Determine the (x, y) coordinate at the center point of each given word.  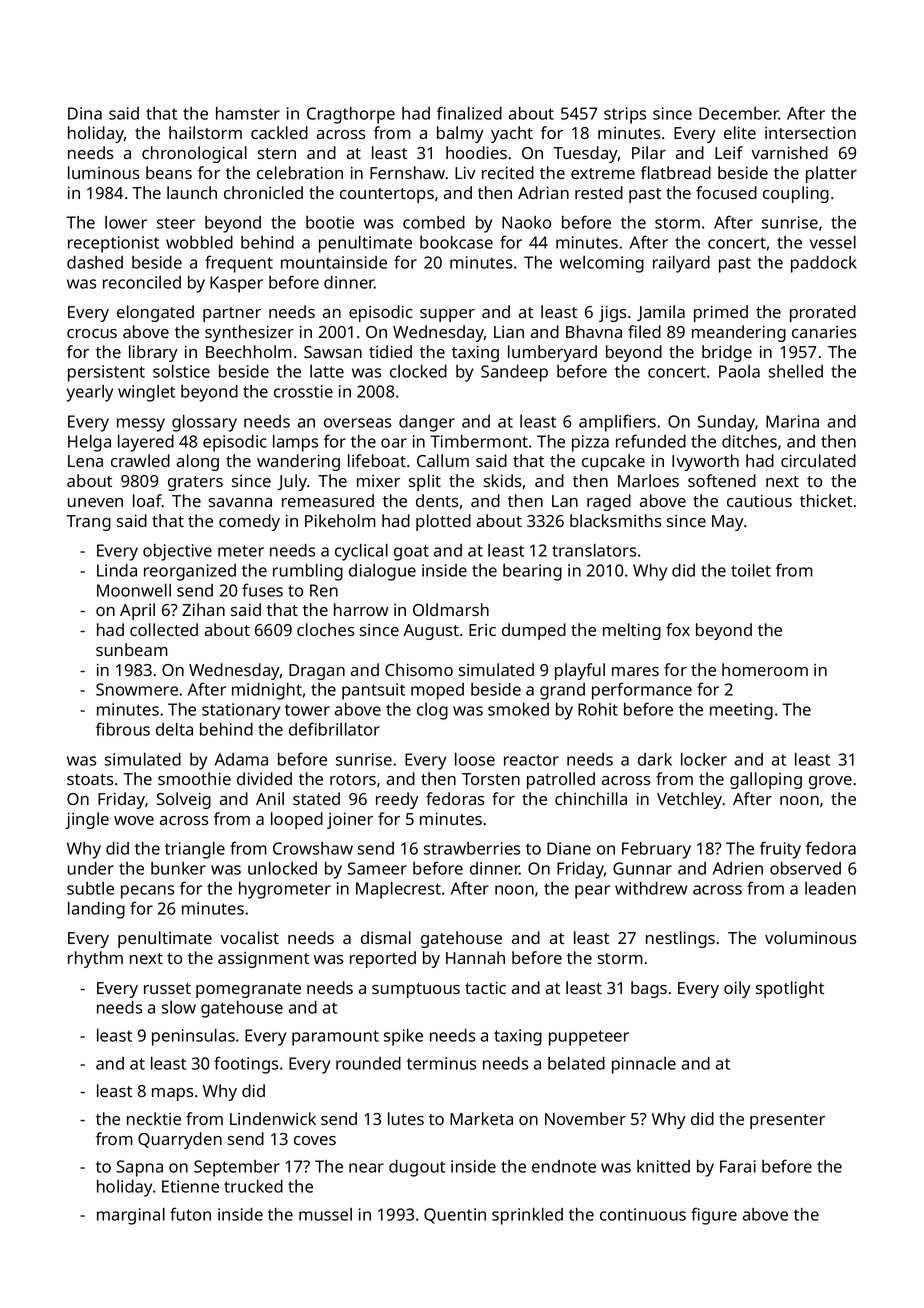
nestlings (680, 939)
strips (625, 115)
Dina (85, 113)
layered (146, 443)
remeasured (328, 500)
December (739, 113)
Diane (569, 848)
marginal (131, 1216)
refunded (651, 441)
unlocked (282, 868)
